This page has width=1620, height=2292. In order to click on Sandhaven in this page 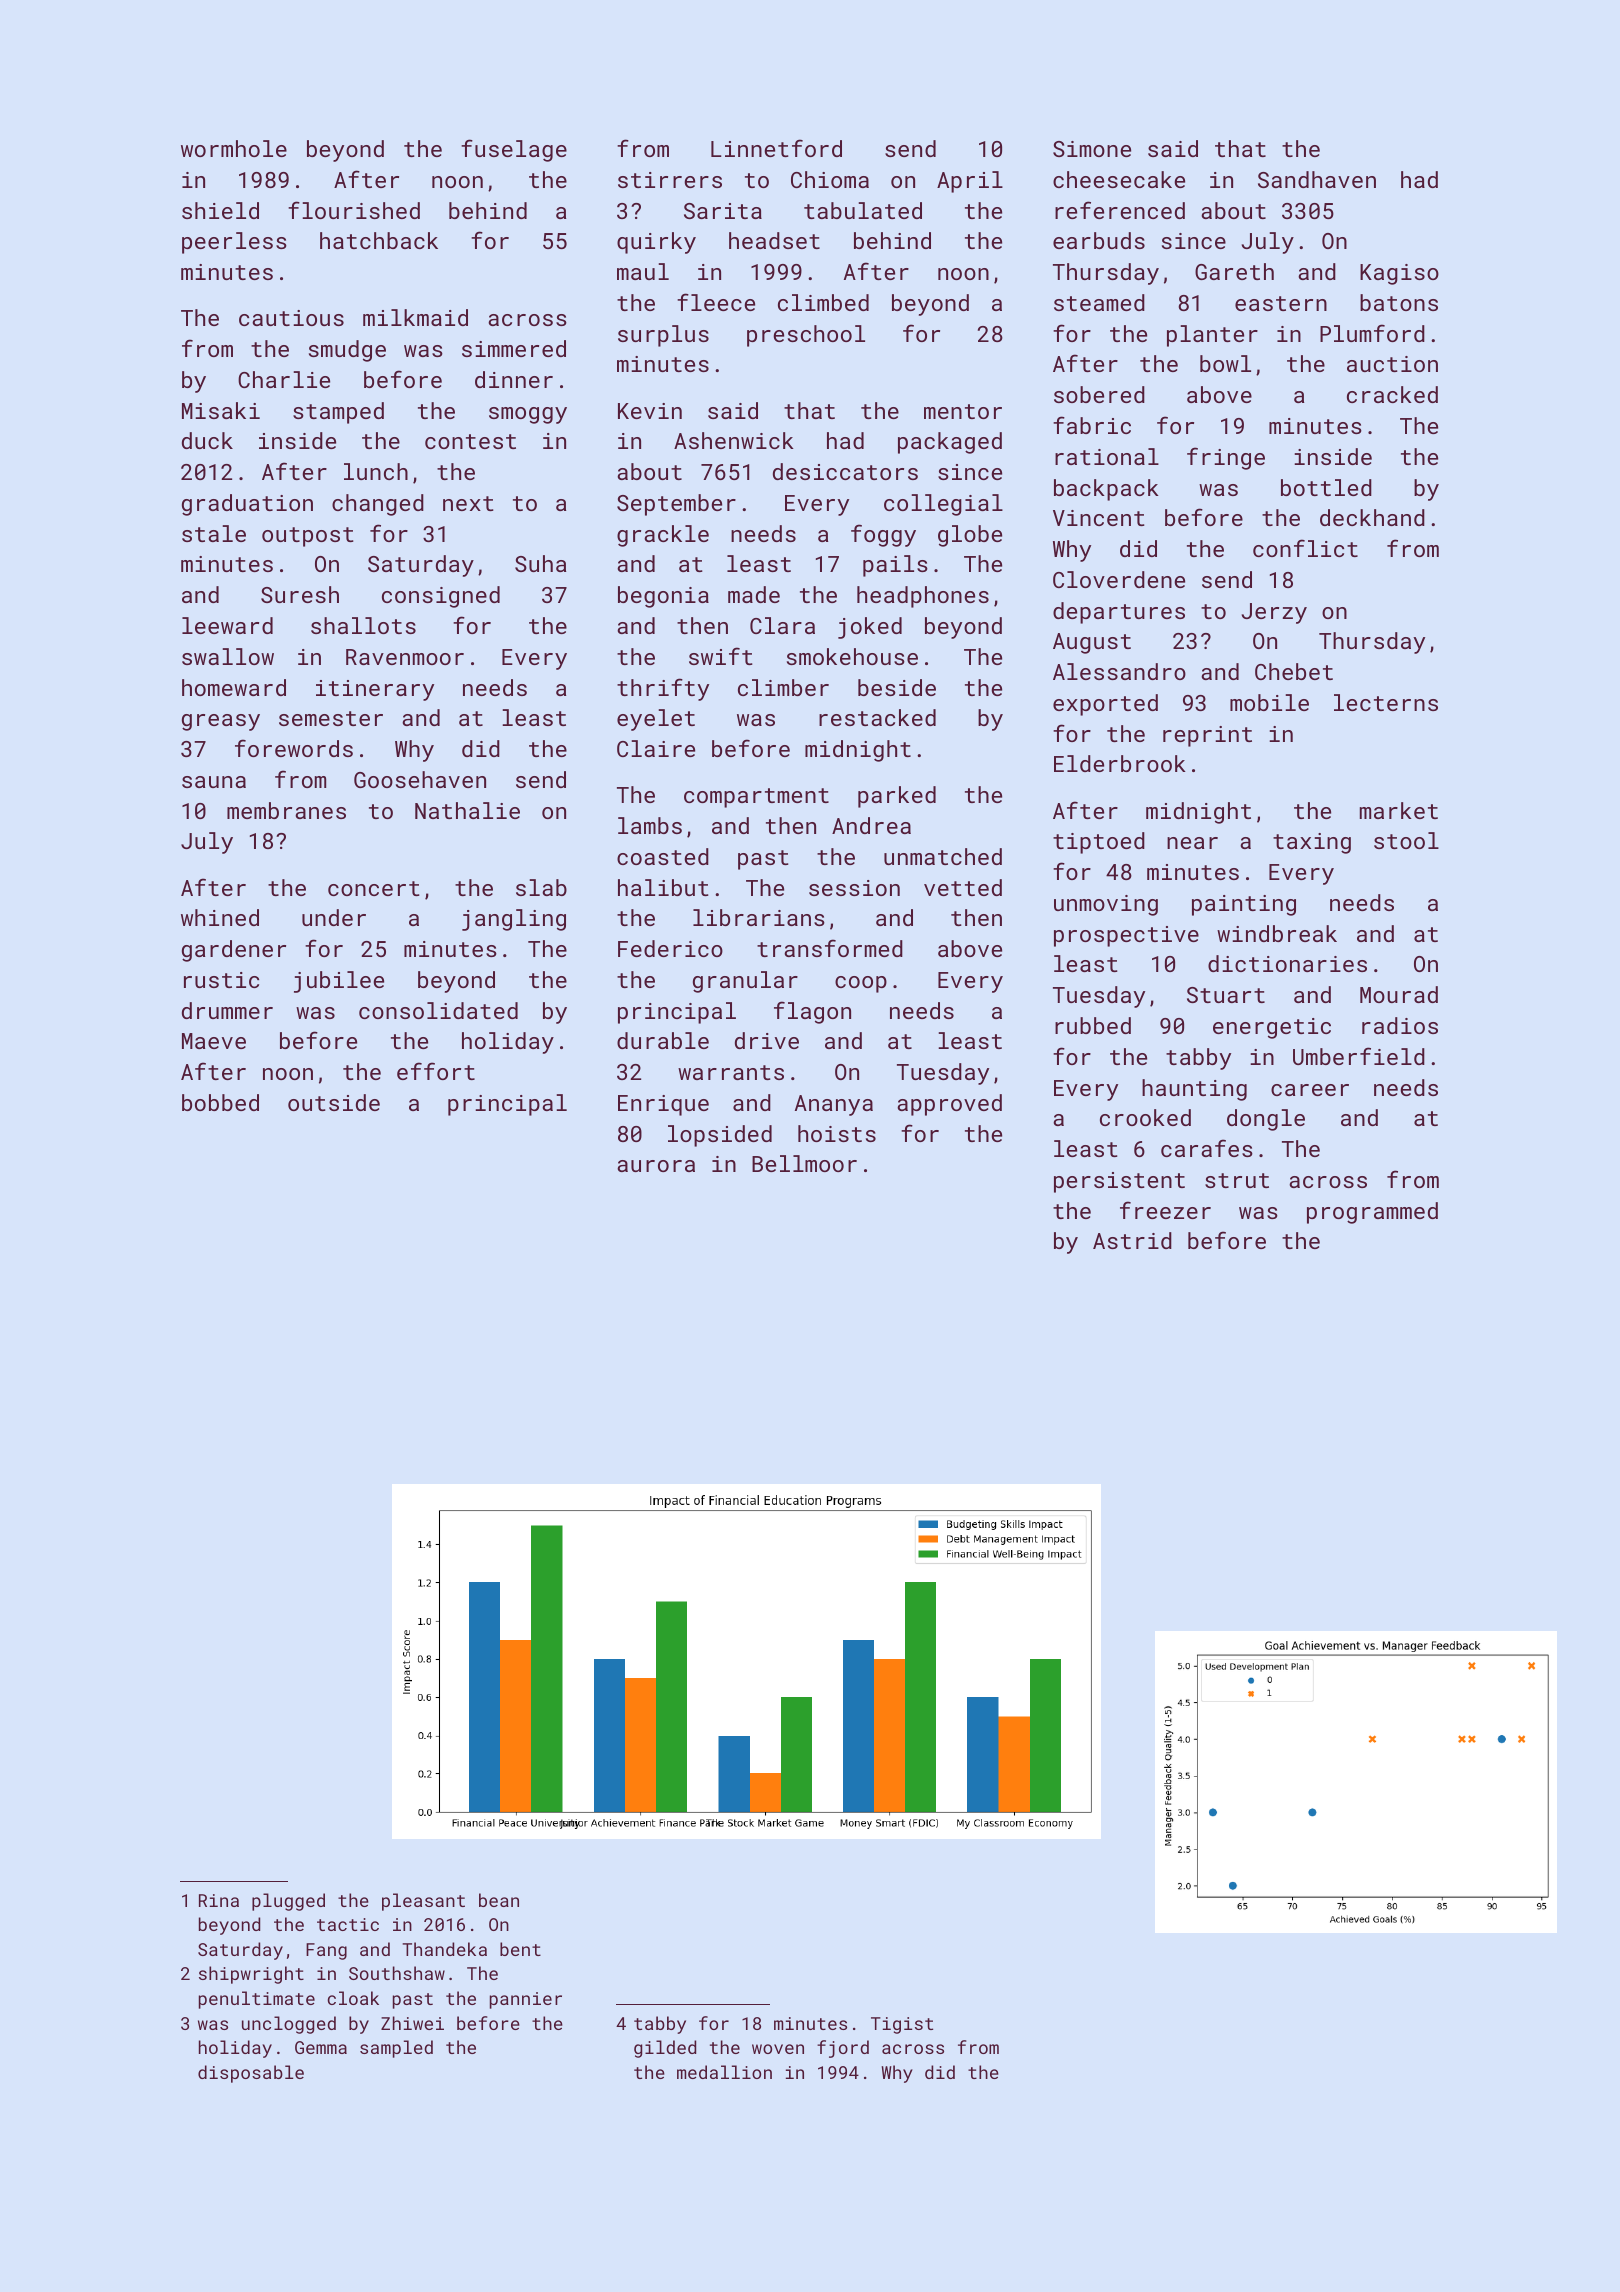, I will do `click(1317, 179)`.
